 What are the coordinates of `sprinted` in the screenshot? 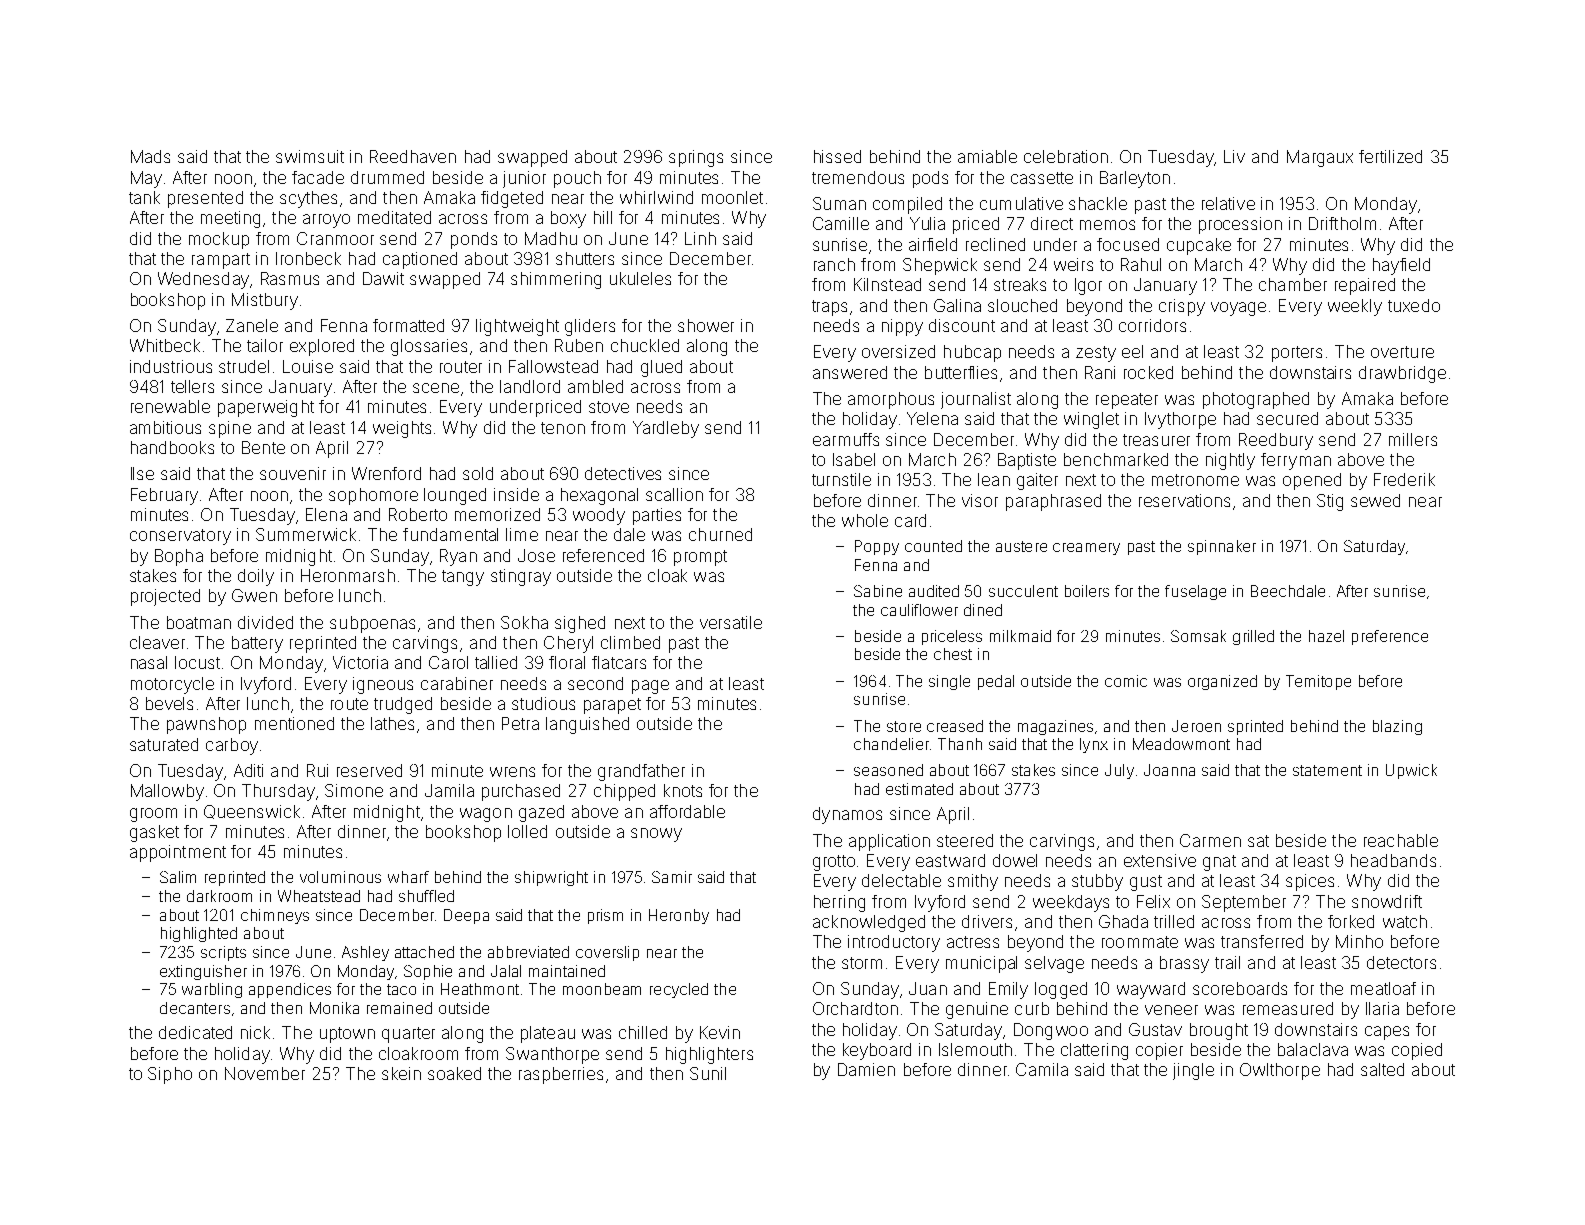 It's located at (1255, 727).
